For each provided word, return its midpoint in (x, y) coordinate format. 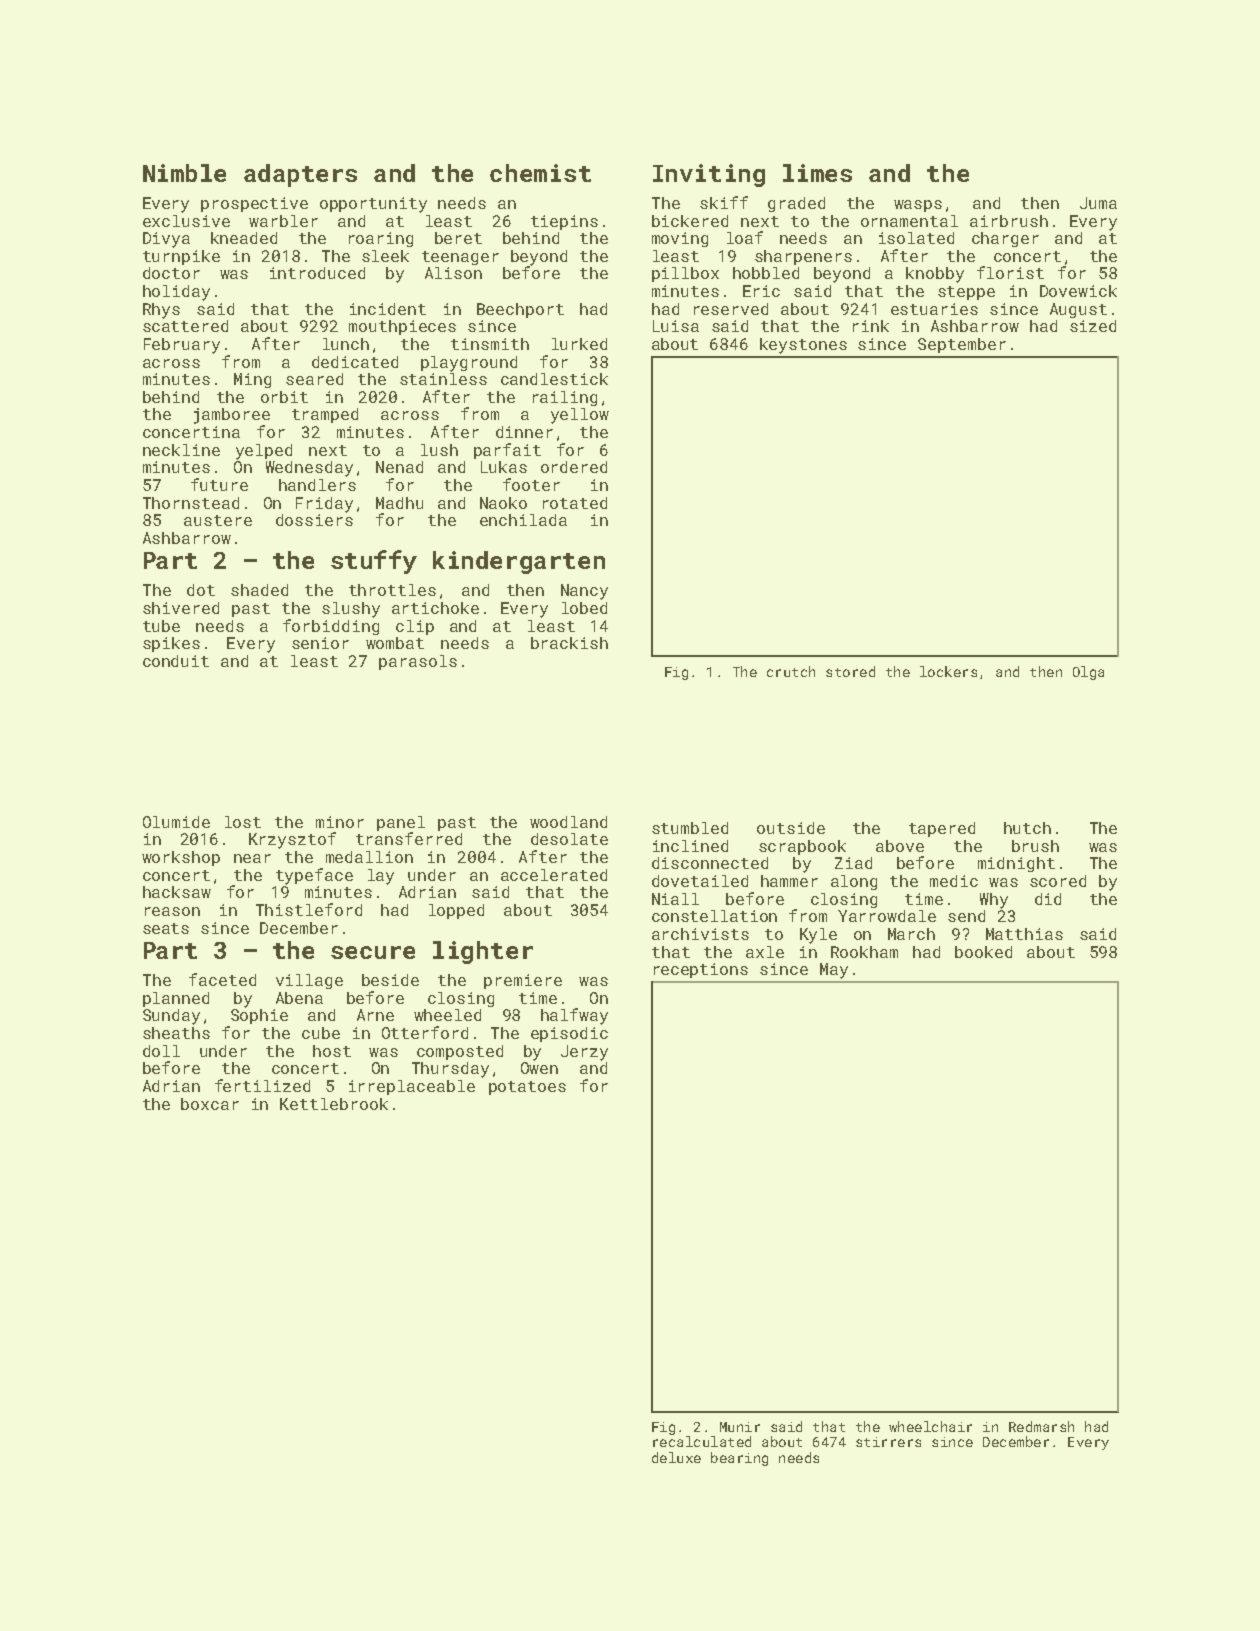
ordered (574, 467)
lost (243, 822)
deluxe (676, 1457)
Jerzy (584, 1053)
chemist (540, 173)
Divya (166, 240)
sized (1093, 326)
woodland (568, 822)
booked (983, 952)
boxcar (210, 1104)
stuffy (374, 562)
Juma (1098, 203)
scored (1058, 881)
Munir (740, 1427)
